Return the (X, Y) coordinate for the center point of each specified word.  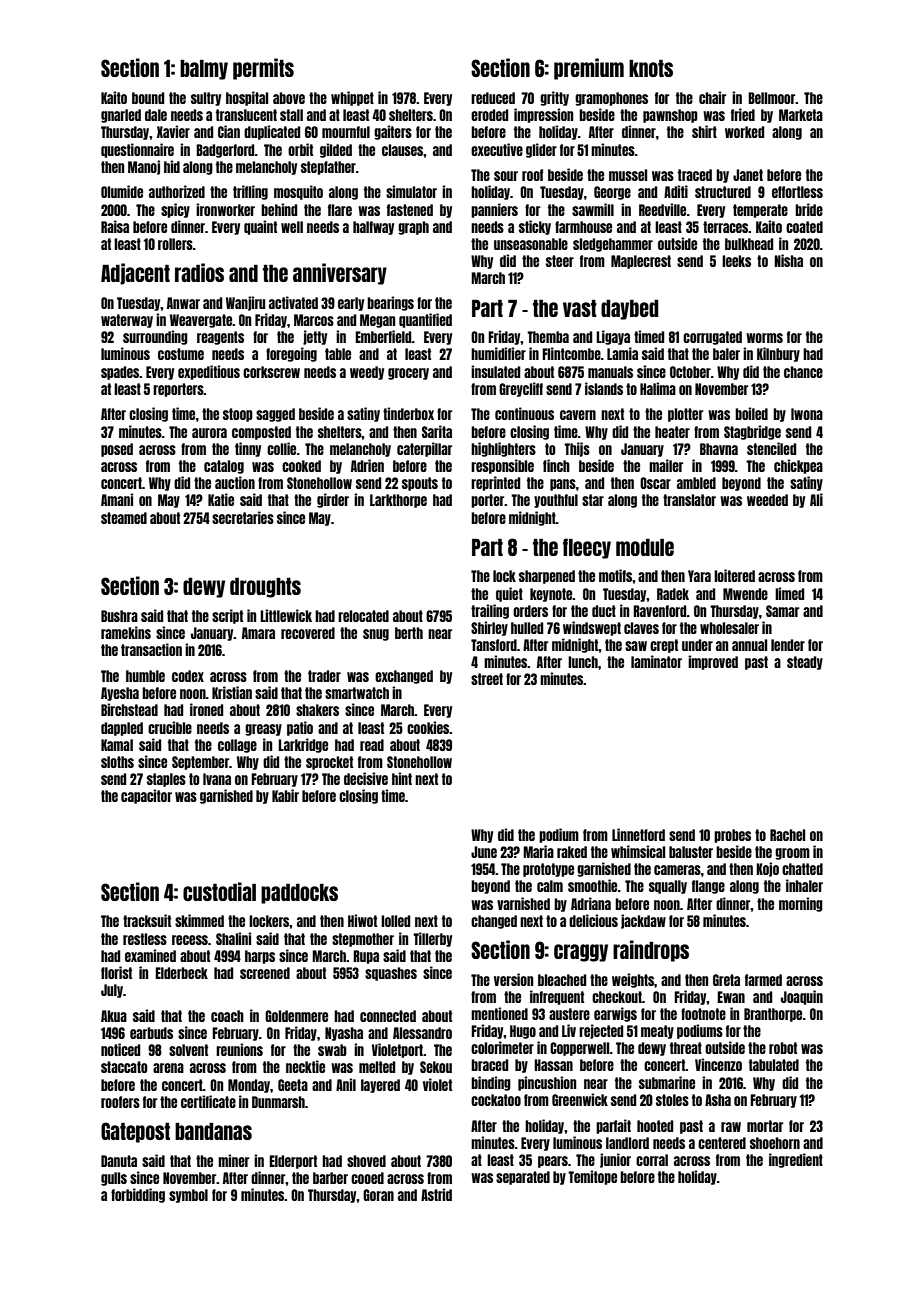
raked (572, 852)
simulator (411, 191)
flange (708, 887)
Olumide (122, 191)
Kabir (285, 795)
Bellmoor (772, 98)
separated (523, 1178)
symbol (188, 1196)
